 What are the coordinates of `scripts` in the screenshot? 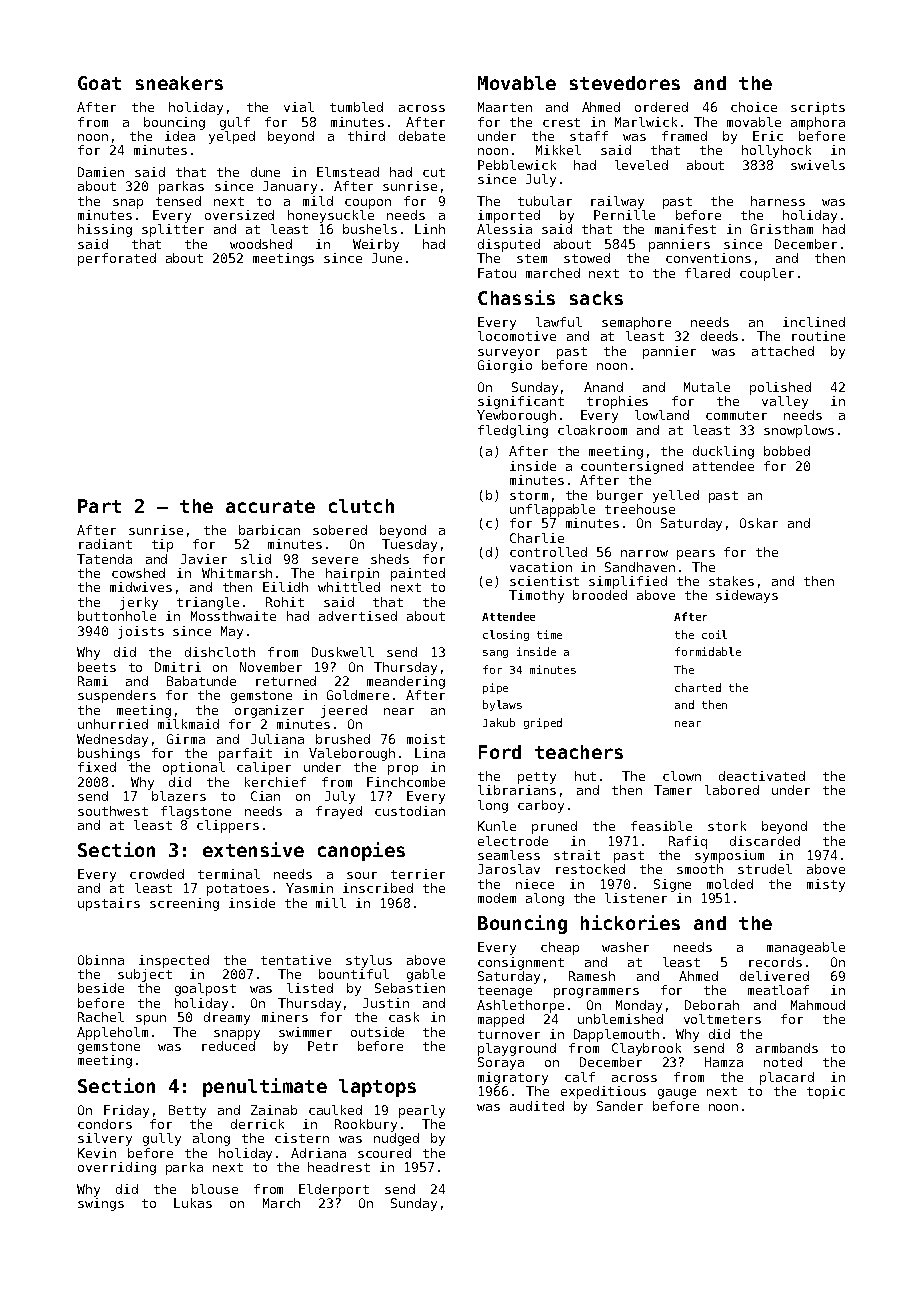 It's located at (818, 108).
